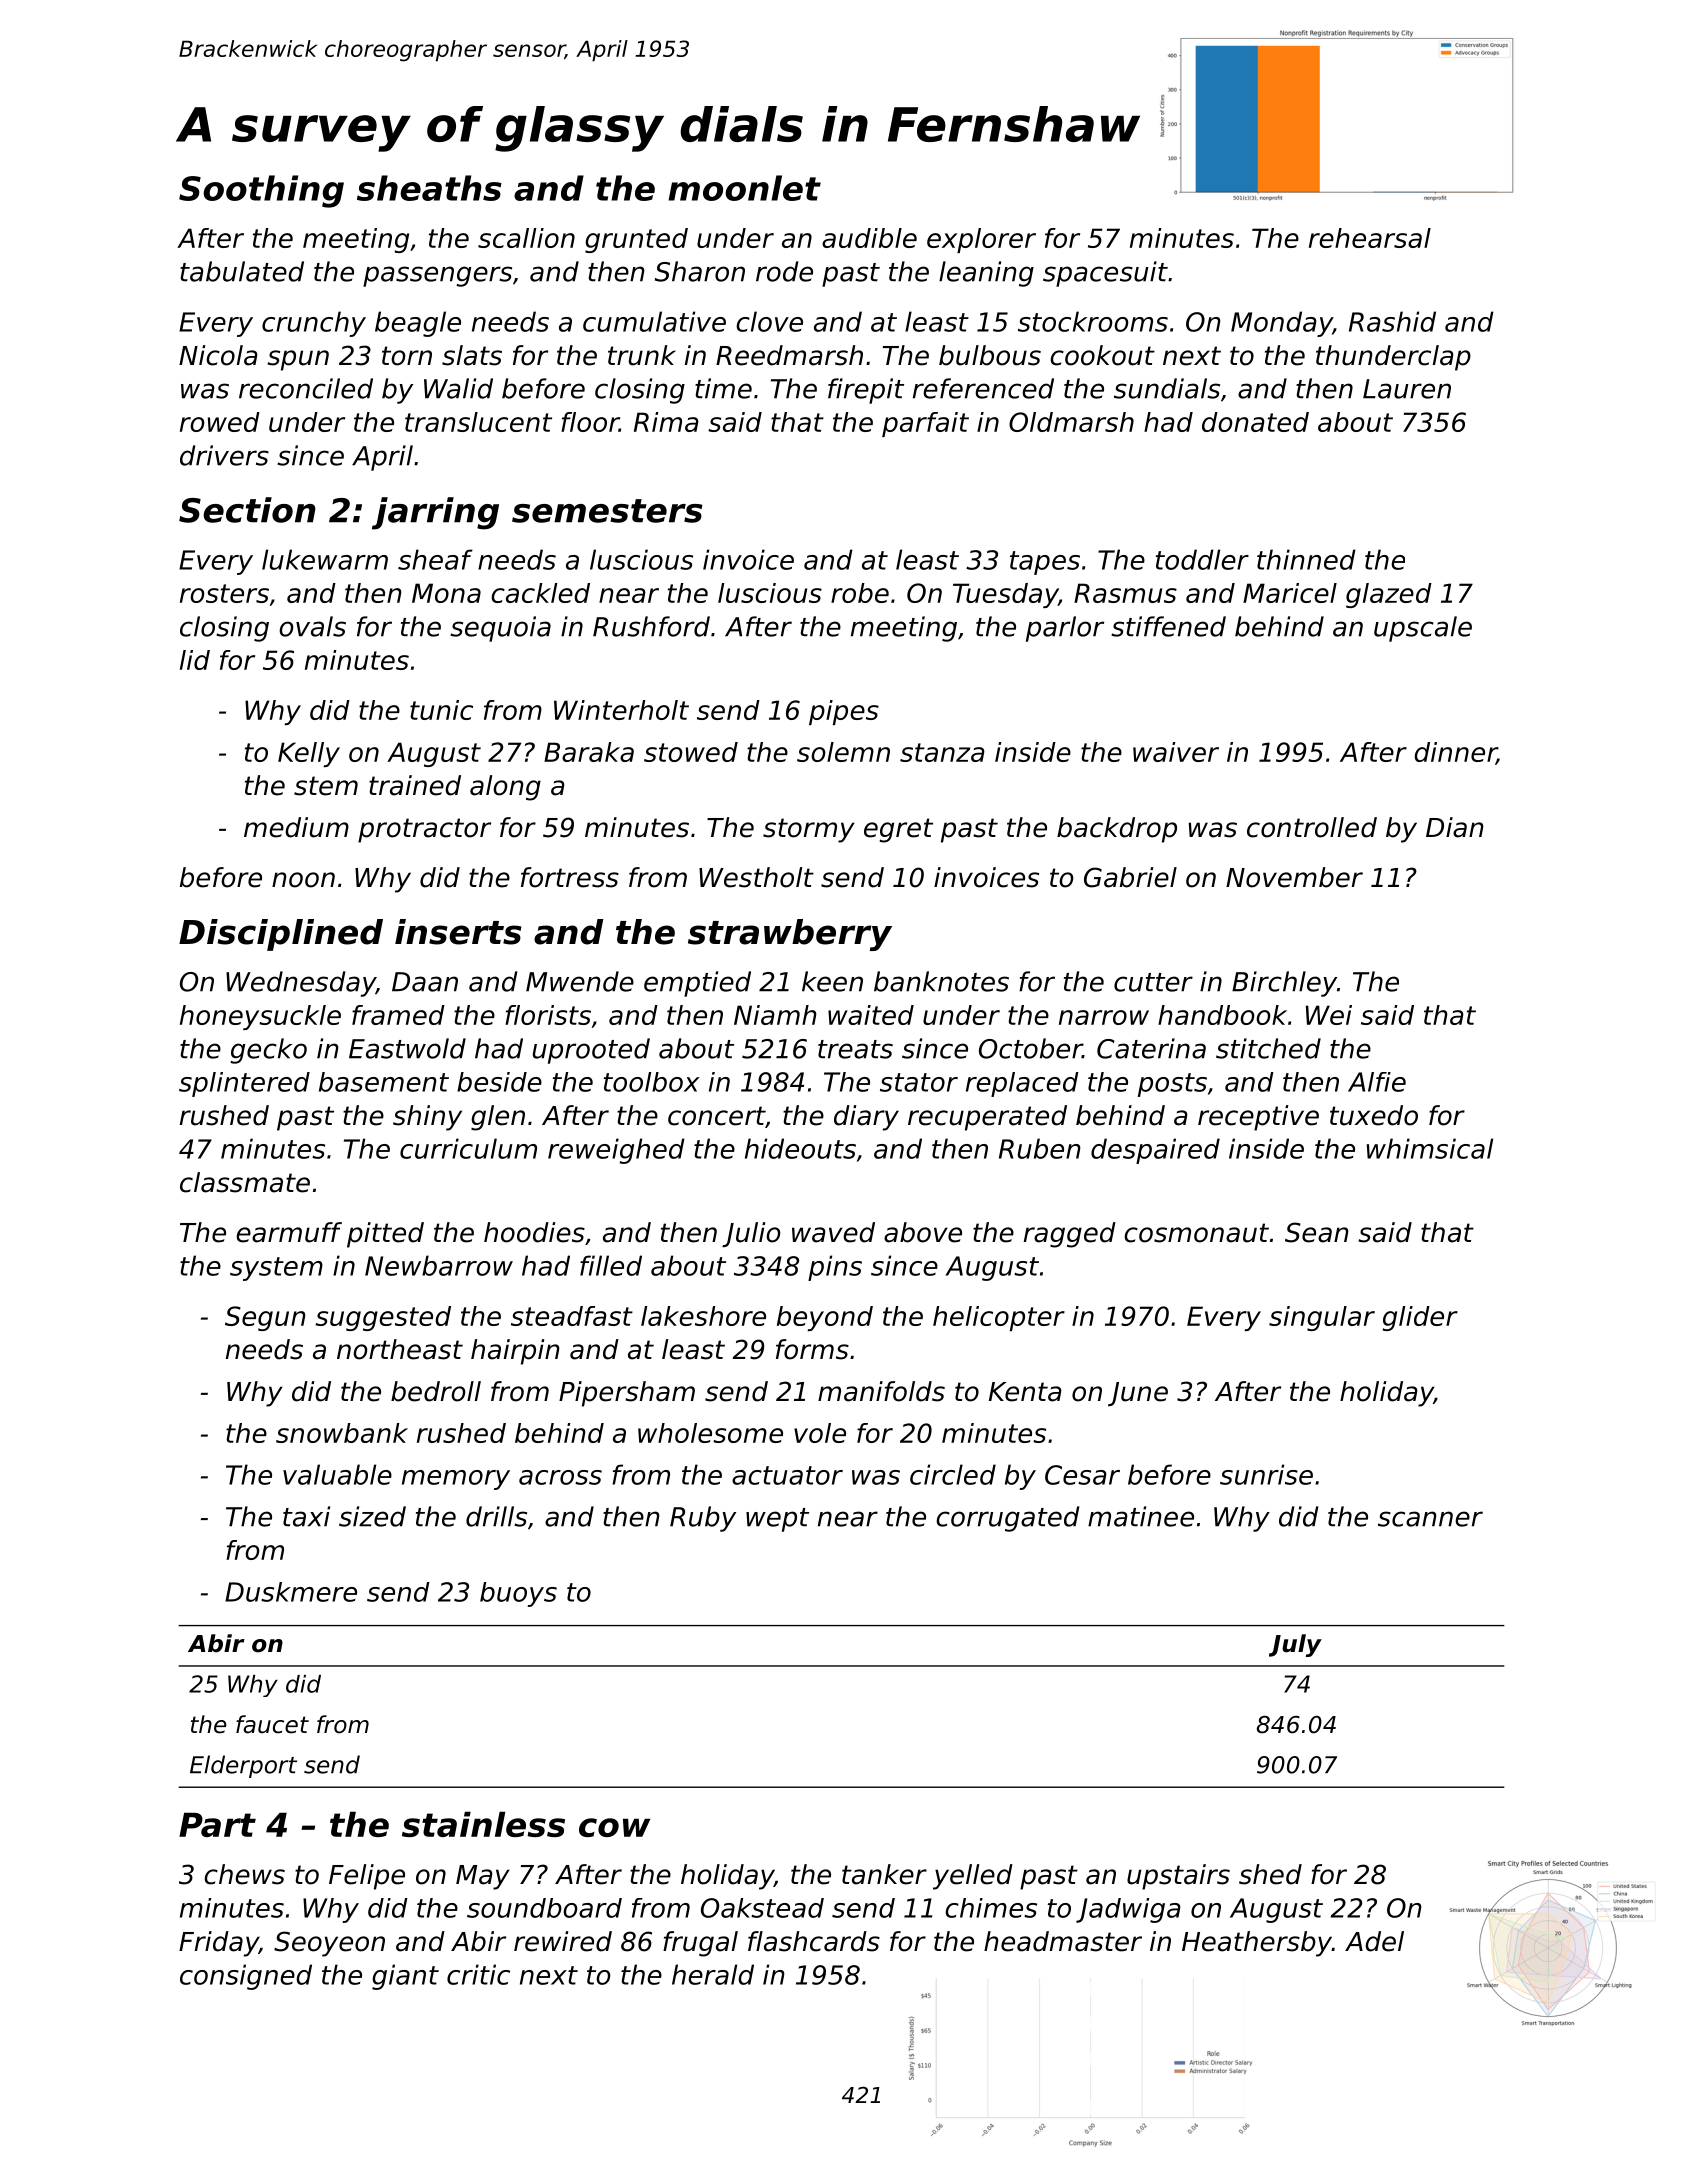 The height and width of the image is (2178, 1683). Describe the element at coordinates (1255, 422) in the image. I see `donated` at that location.
